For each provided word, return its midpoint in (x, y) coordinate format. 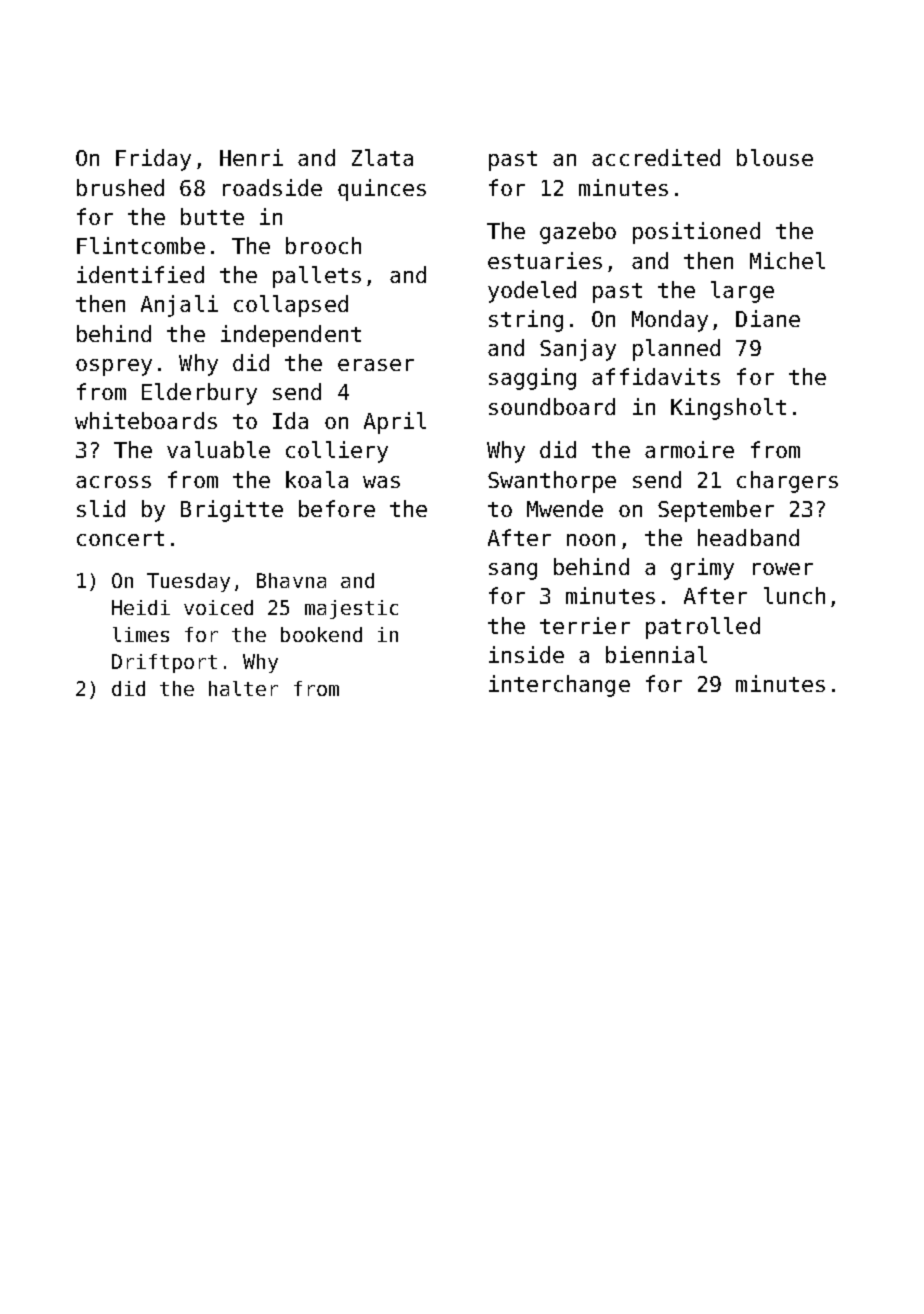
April (395, 423)
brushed (120, 187)
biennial (656, 654)
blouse (775, 157)
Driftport (164, 663)
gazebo (578, 233)
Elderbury (199, 394)
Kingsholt (728, 409)
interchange (559, 686)
